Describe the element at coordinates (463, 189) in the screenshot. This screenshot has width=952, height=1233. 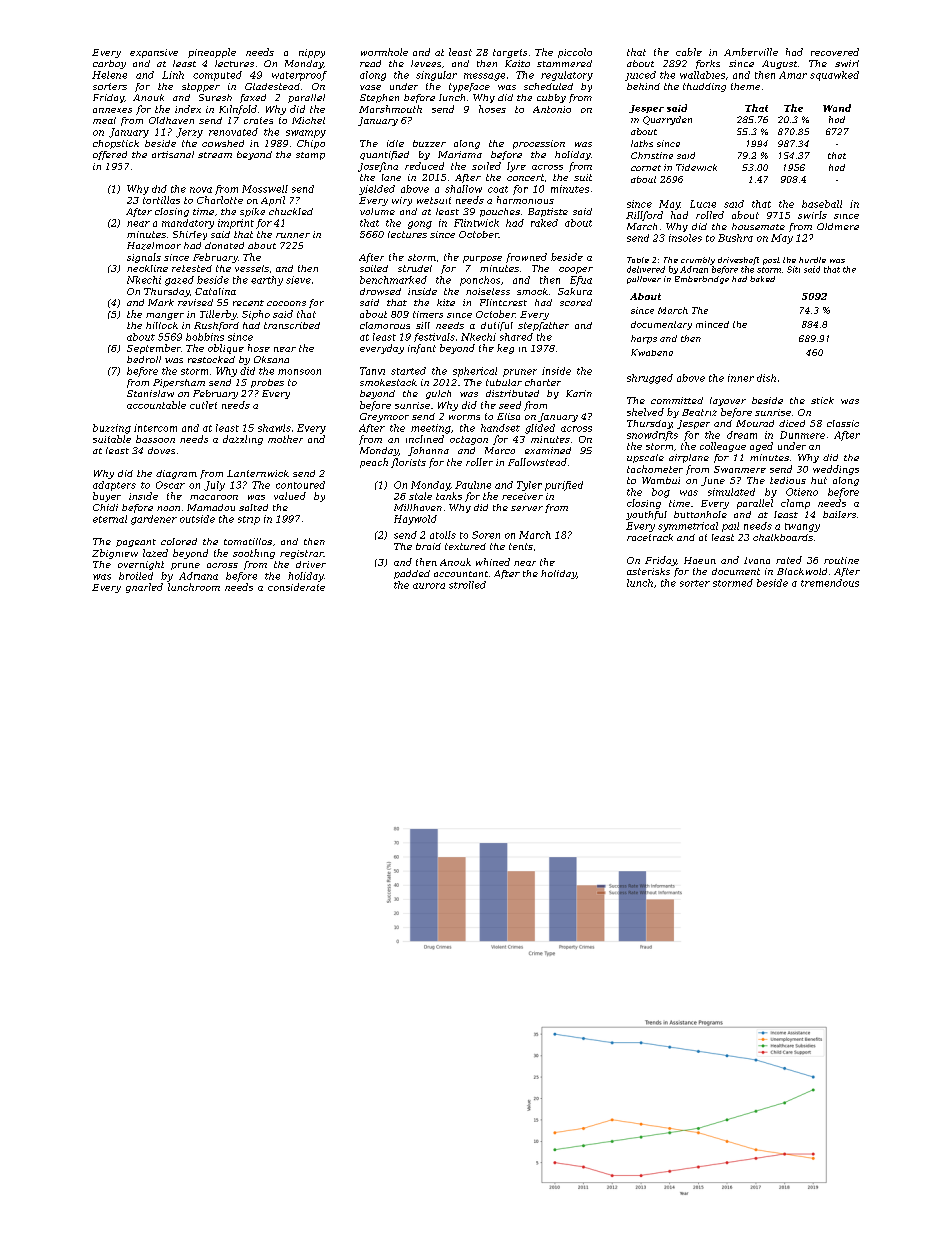
I see `shallow` at that location.
